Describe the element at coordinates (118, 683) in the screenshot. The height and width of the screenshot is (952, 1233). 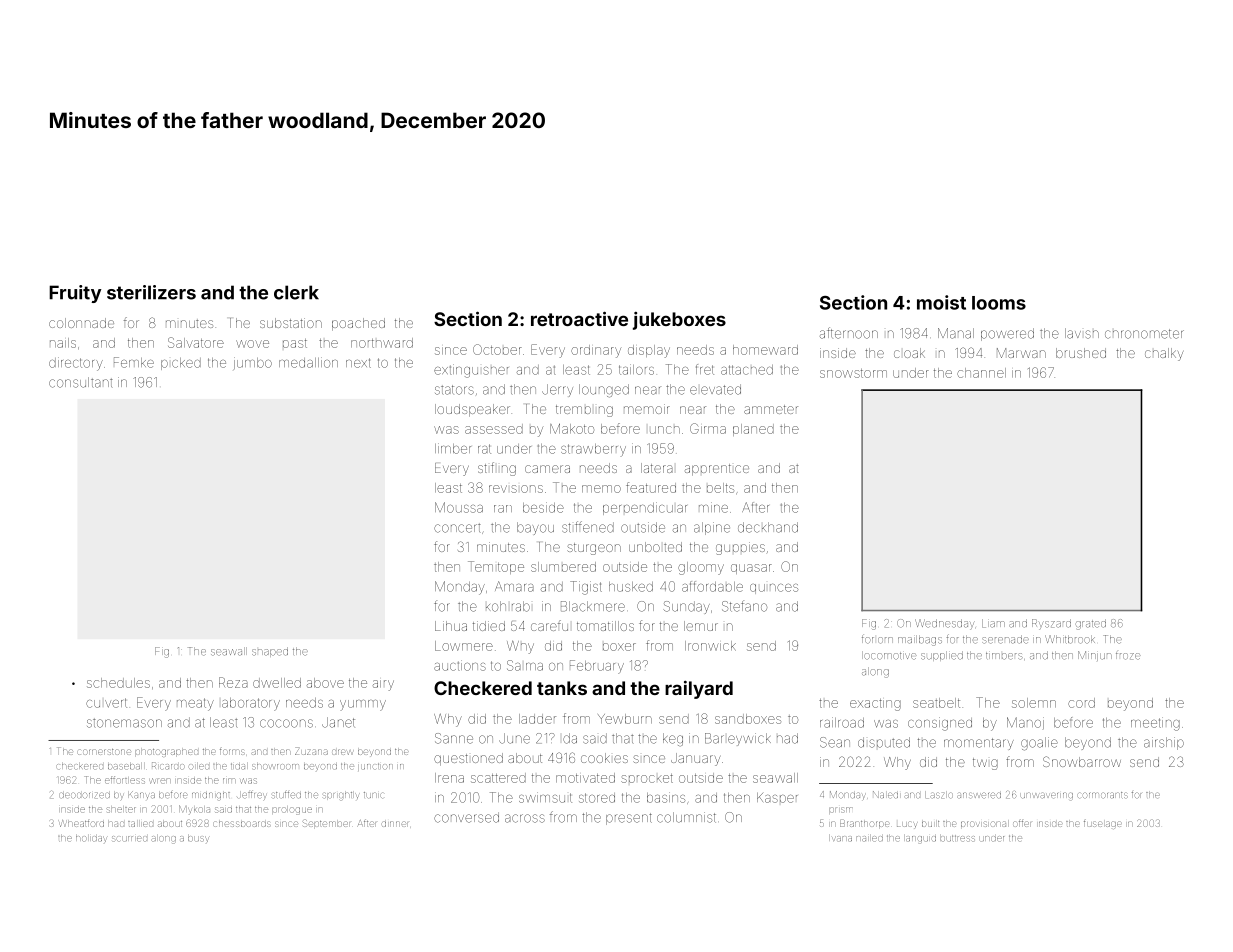
I see `schedules` at that location.
